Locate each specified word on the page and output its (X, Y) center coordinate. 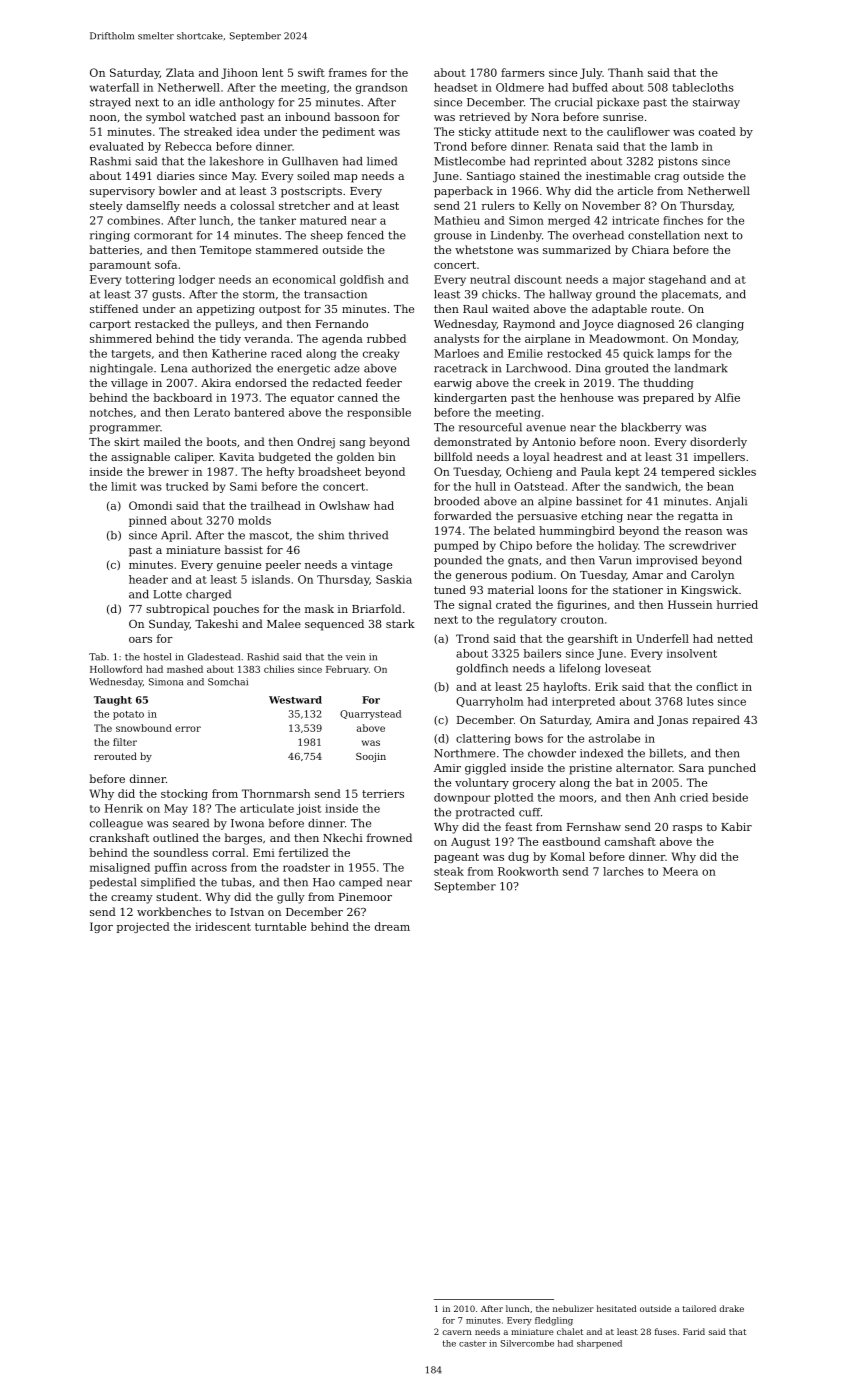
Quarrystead (370, 715)
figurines (582, 605)
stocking (184, 794)
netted (735, 638)
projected (143, 927)
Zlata (180, 72)
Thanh (625, 72)
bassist (243, 549)
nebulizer (573, 1308)
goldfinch (482, 669)
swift (311, 72)
